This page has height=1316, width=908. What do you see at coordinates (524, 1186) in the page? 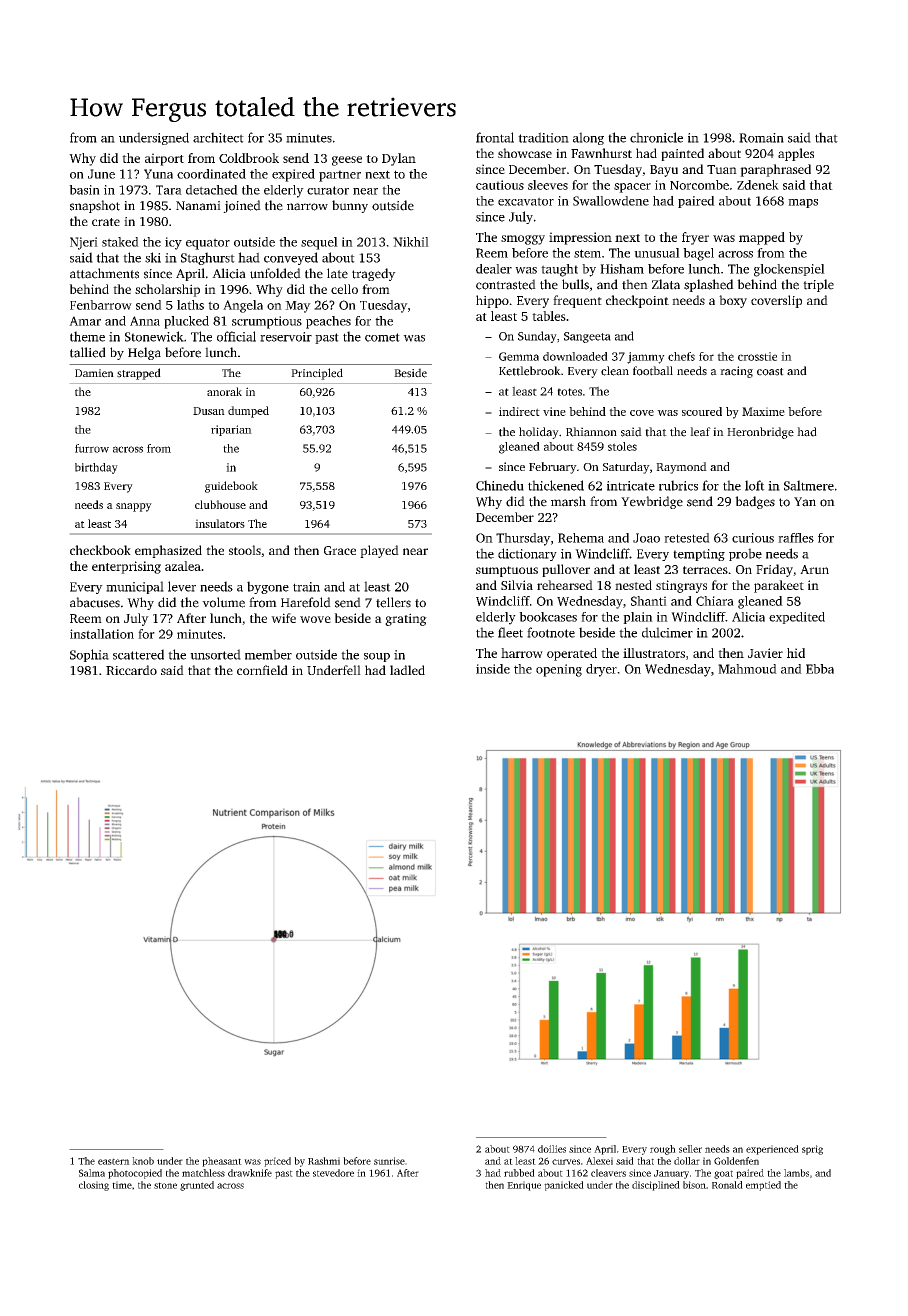
I see `Enrique` at bounding box center [524, 1186].
